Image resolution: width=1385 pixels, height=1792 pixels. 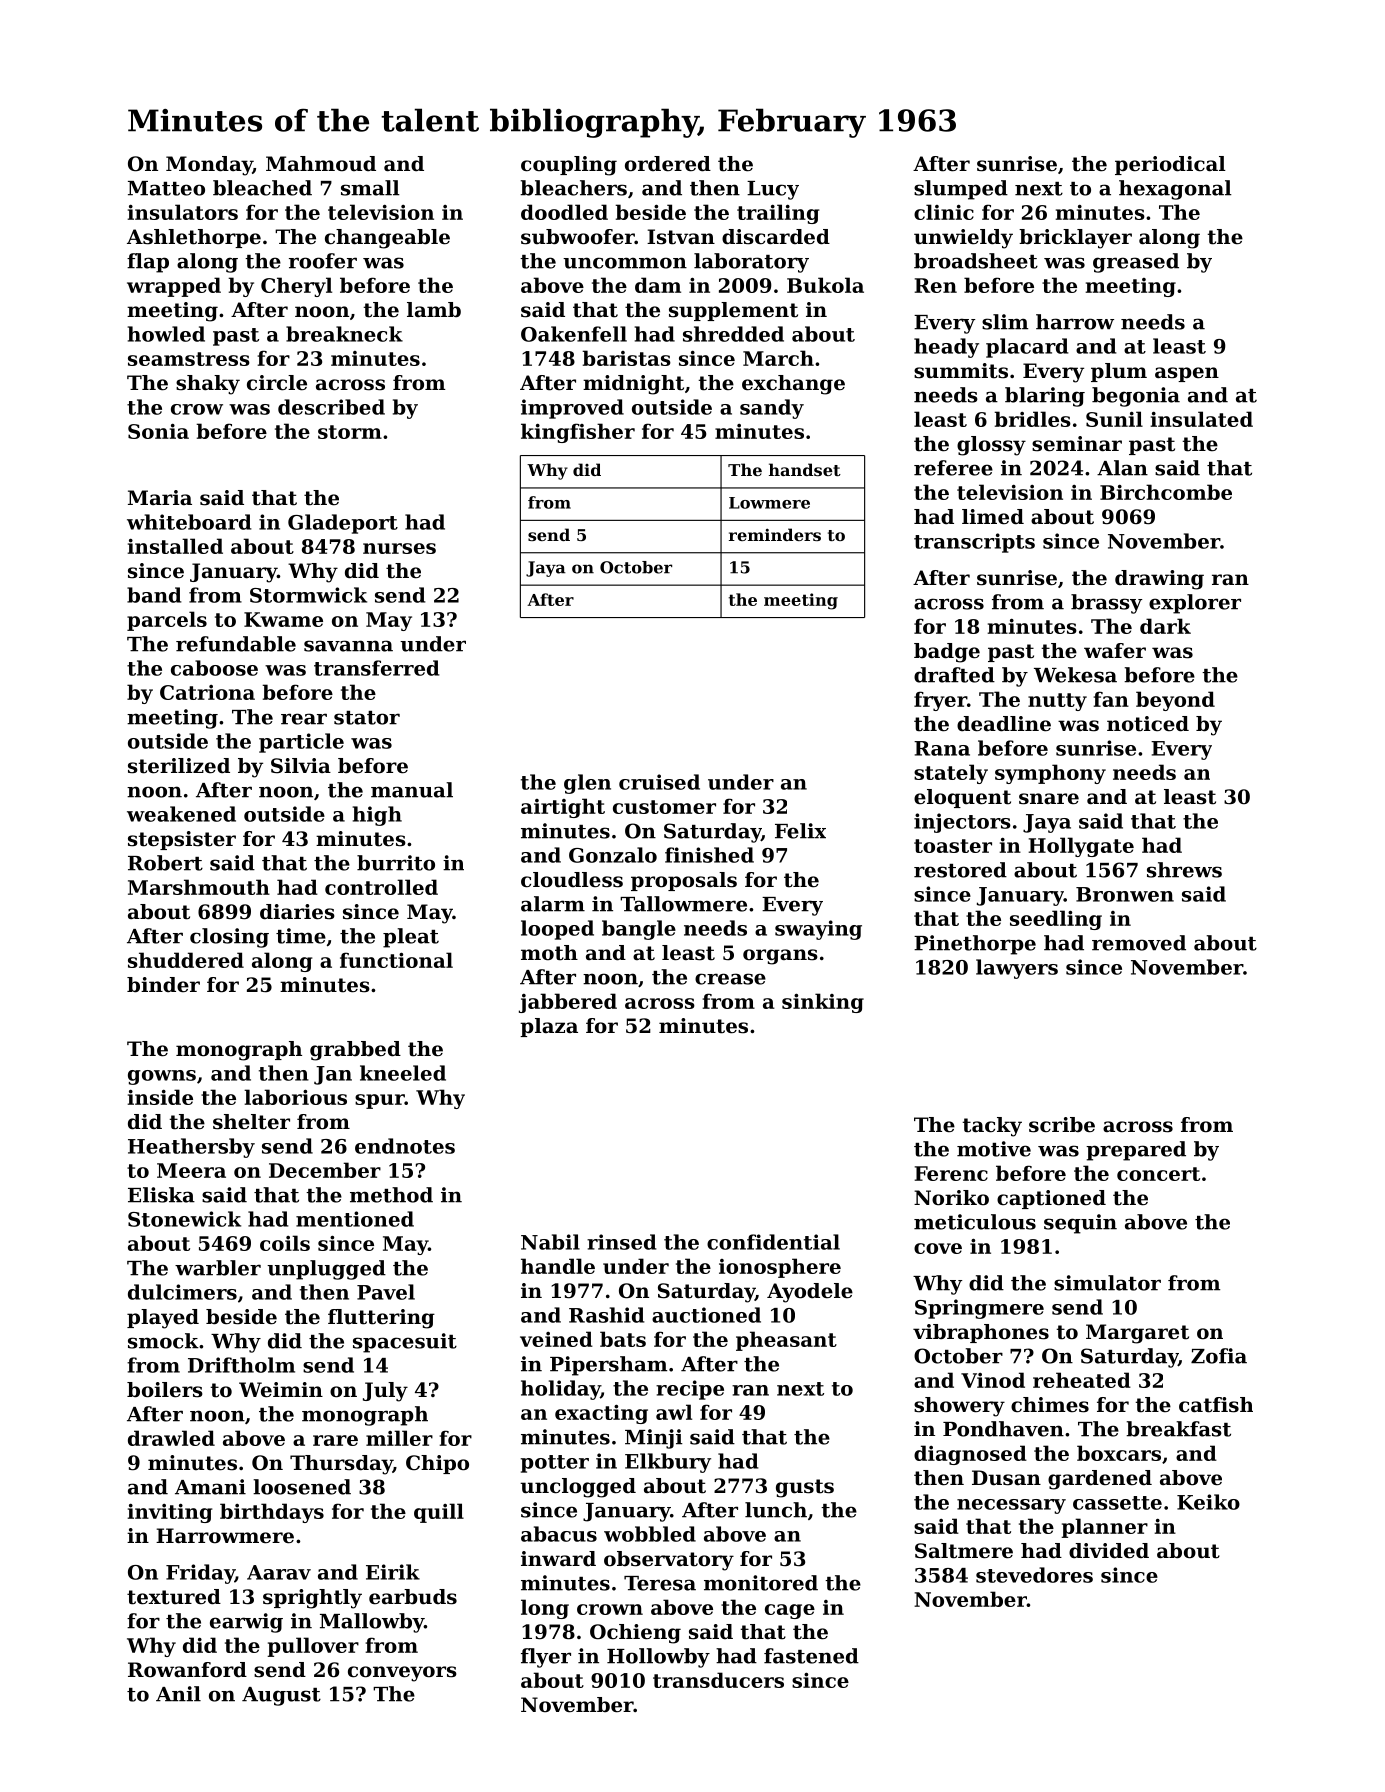 I want to click on band, so click(x=154, y=595).
